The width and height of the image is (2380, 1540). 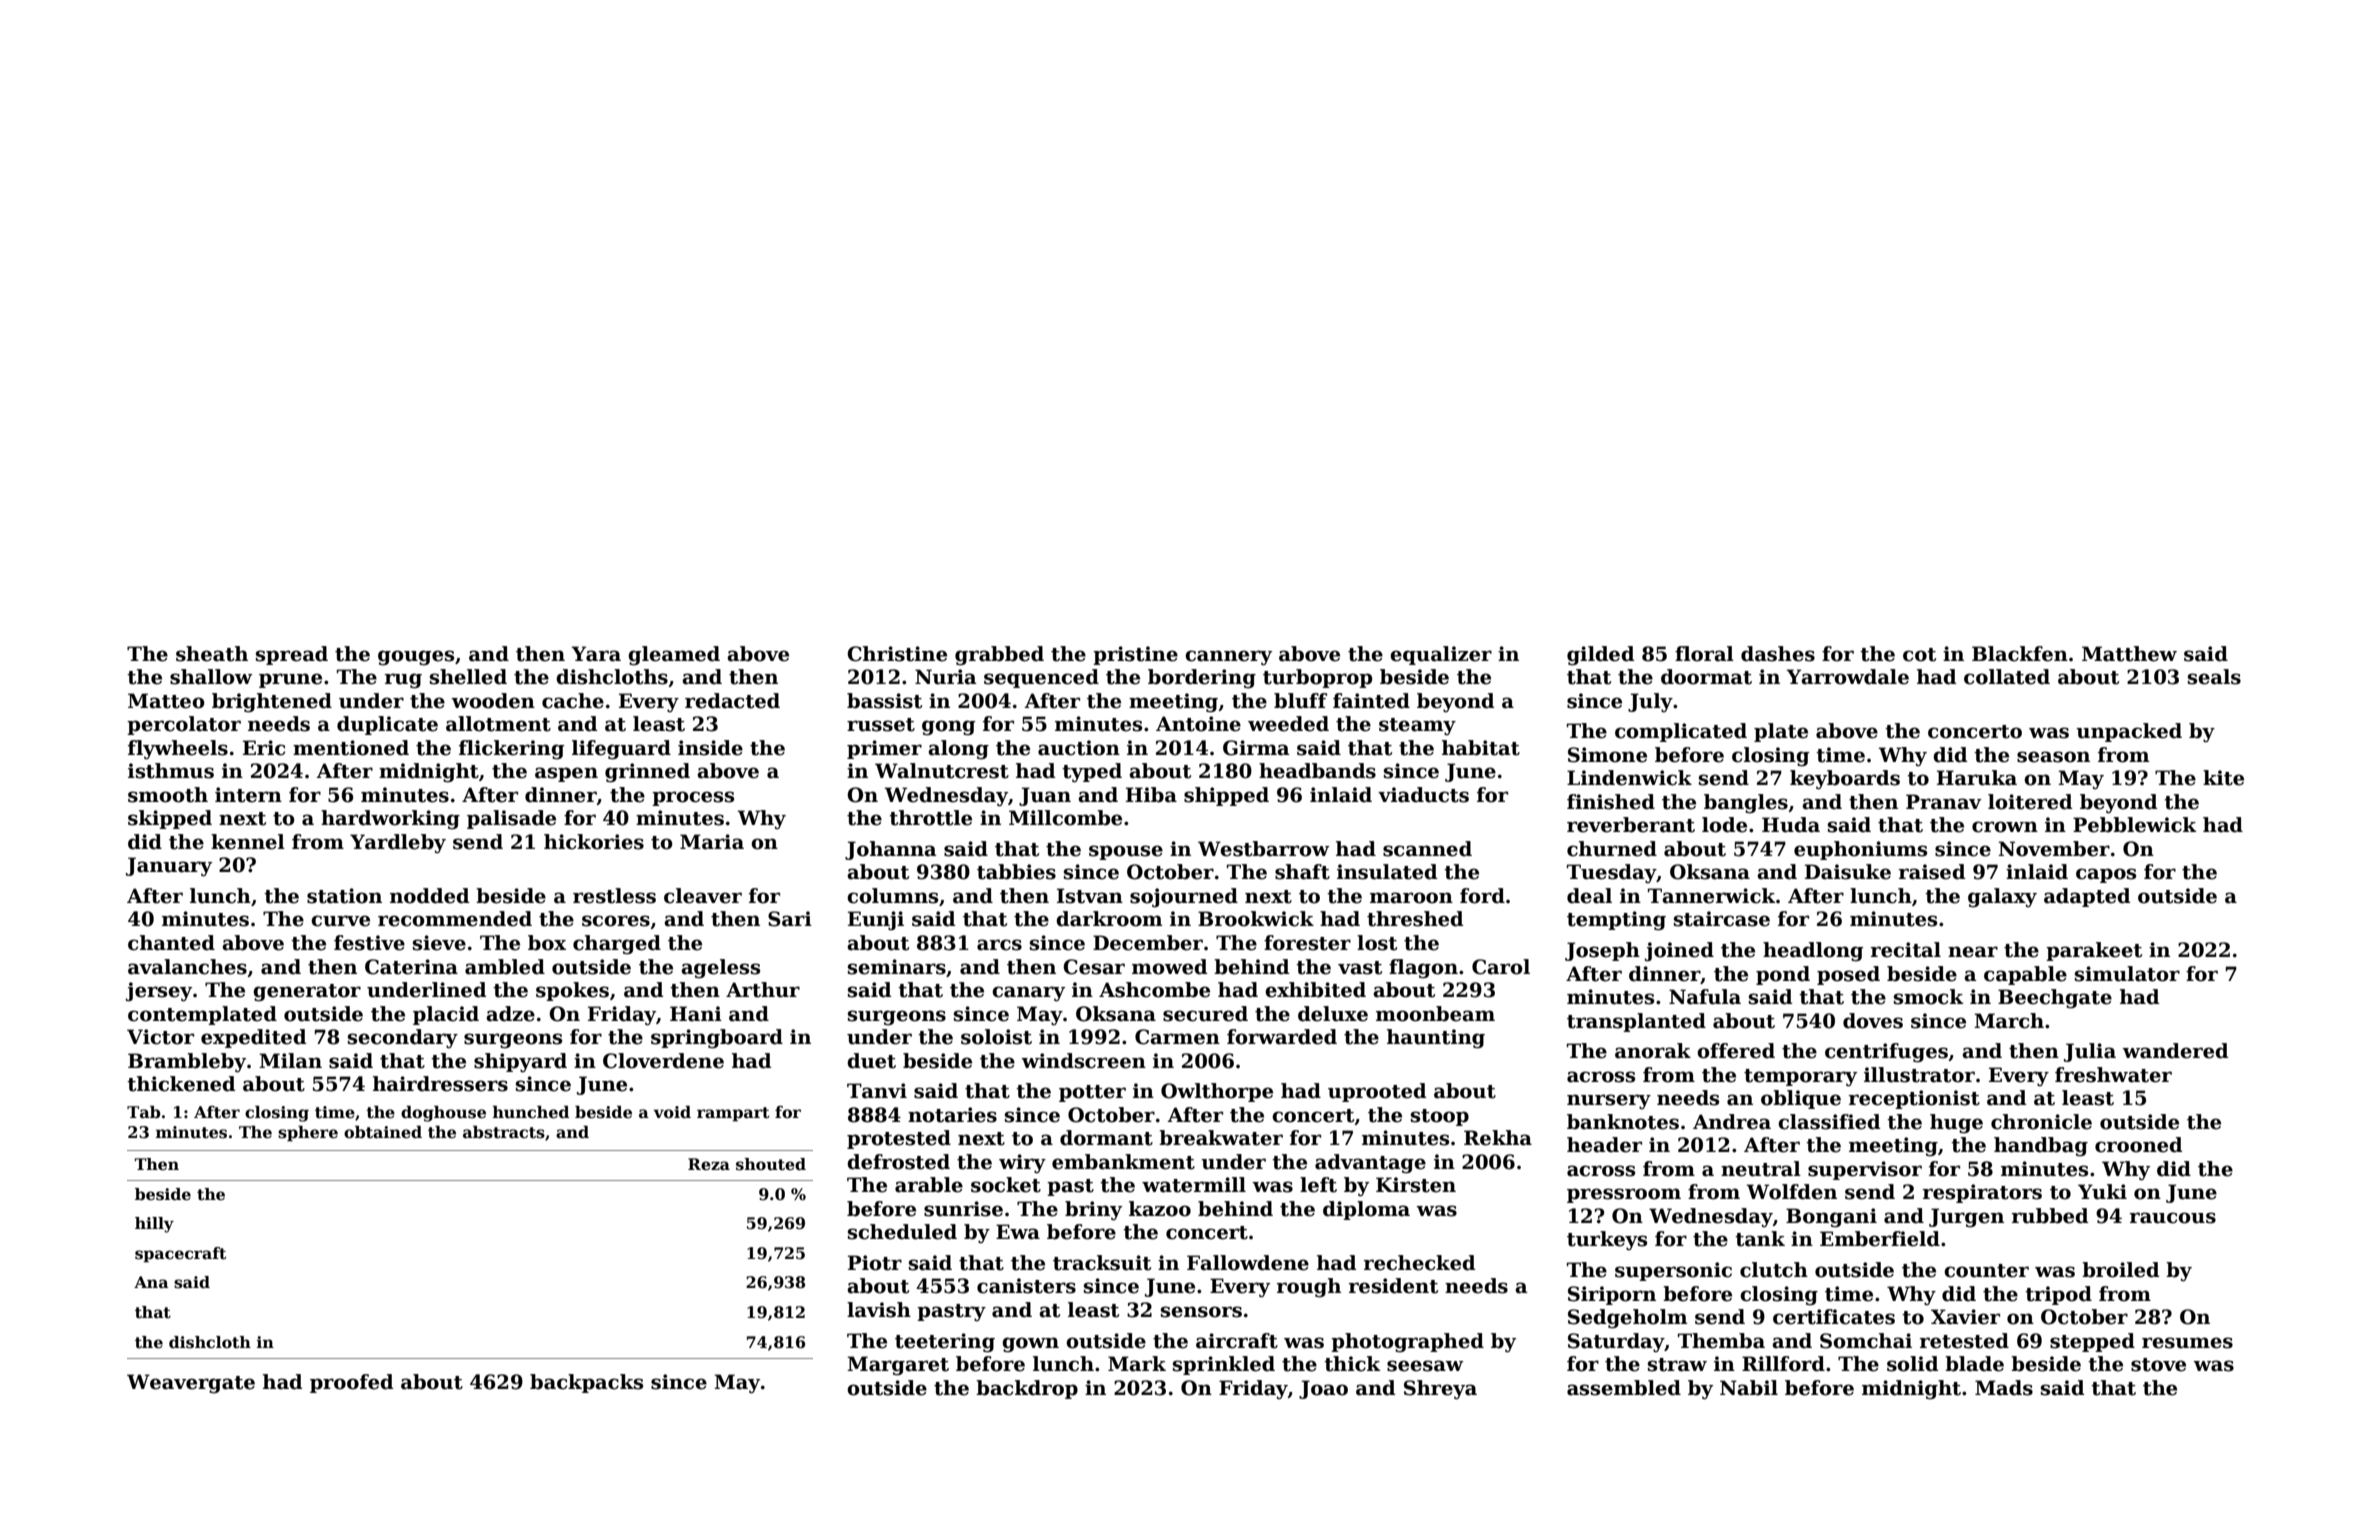 I want to click on sequenced, so click(x=1041, y=678).
